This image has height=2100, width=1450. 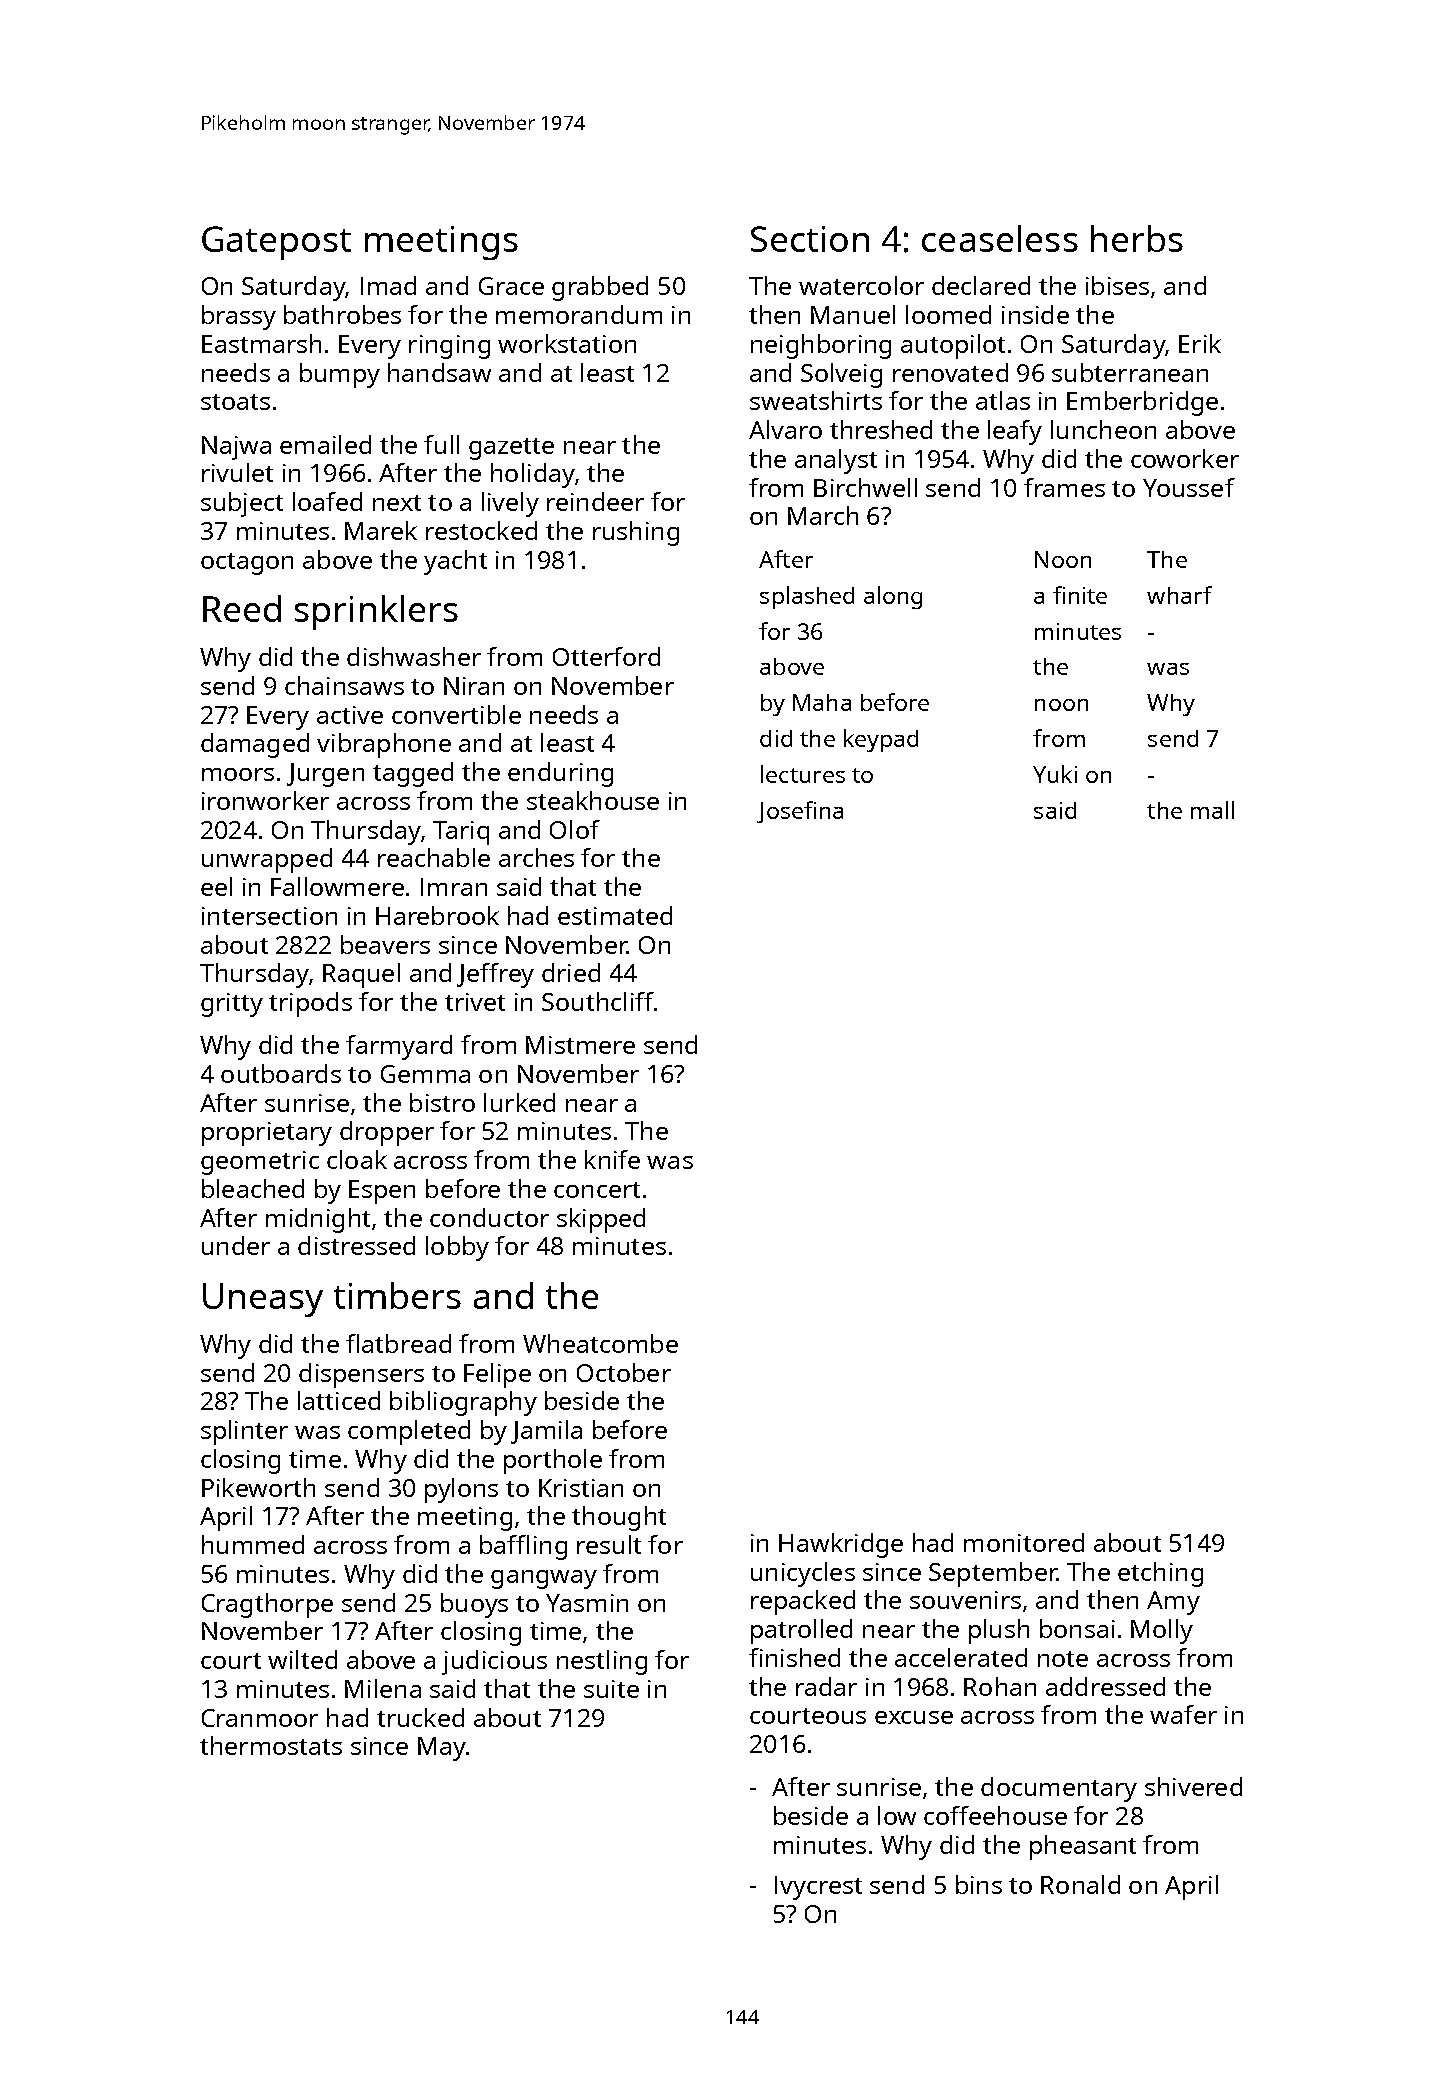 What do you see at coordinates (1212, 810) in the image?
I see `mall` at bounding box center [1212, 810].
